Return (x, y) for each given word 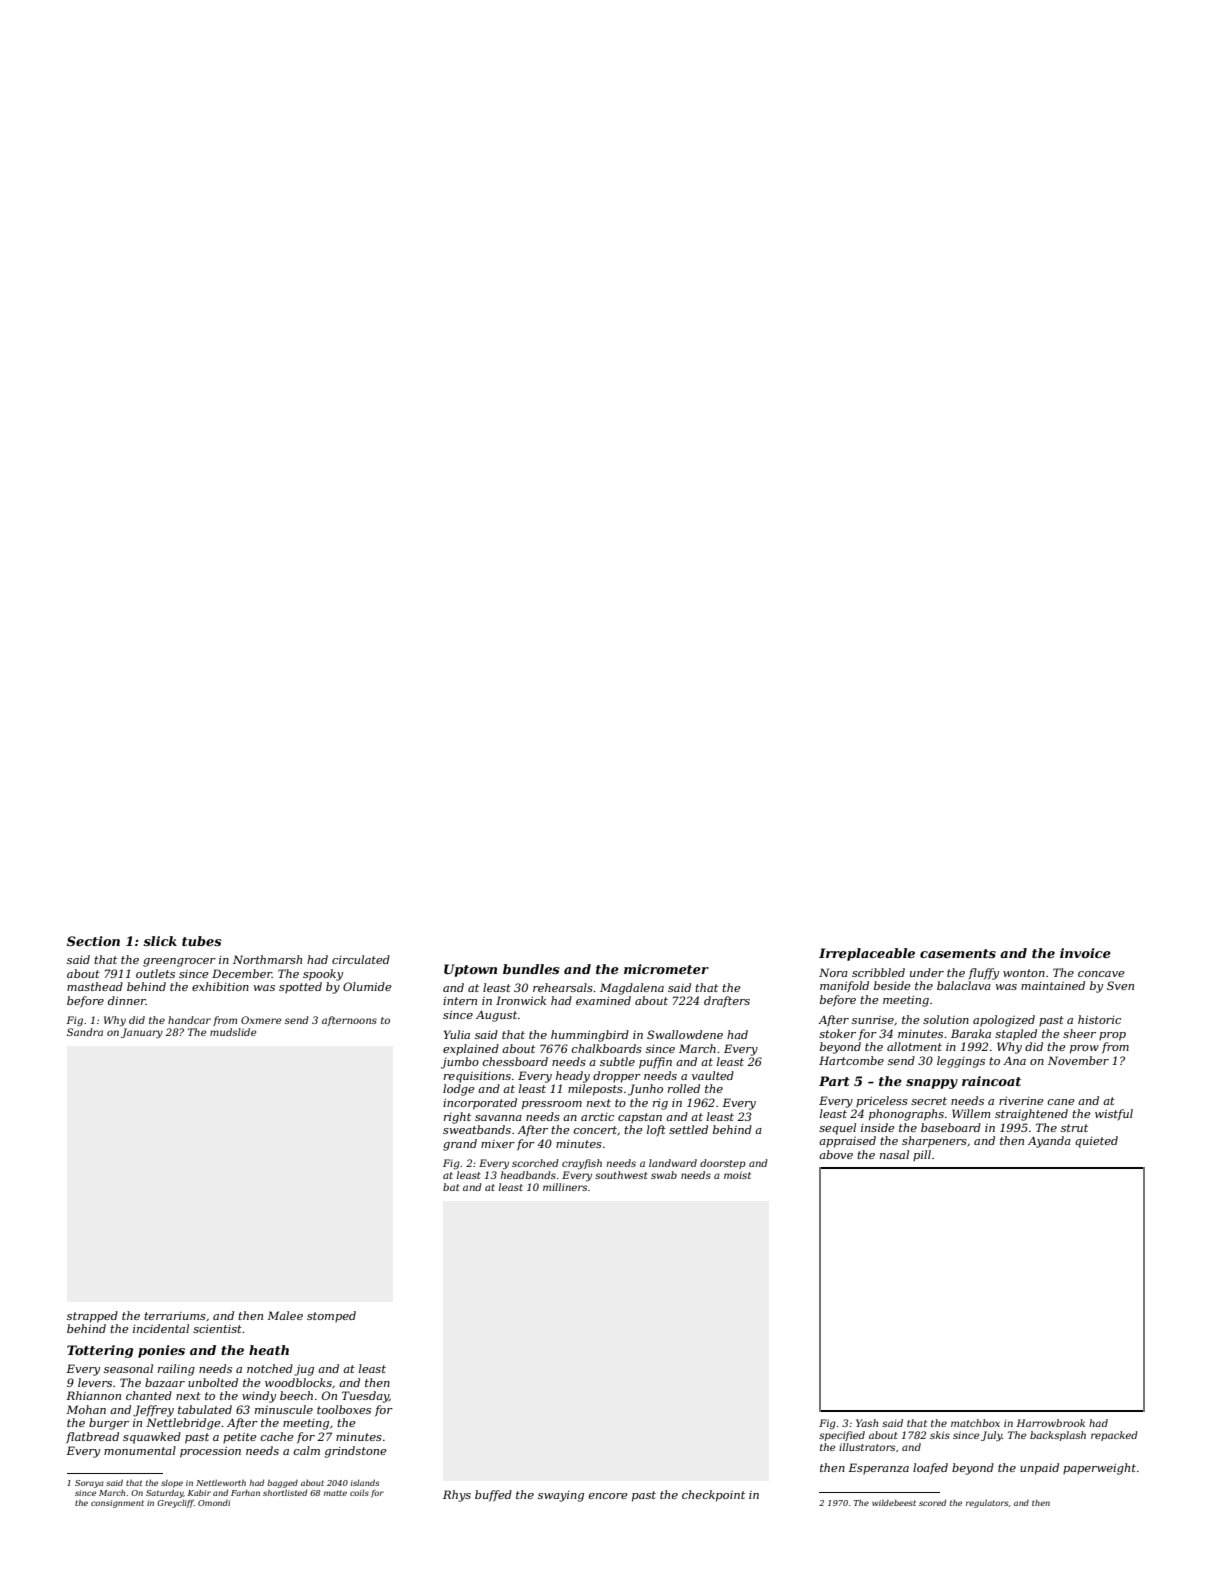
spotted (300, 987)
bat (451, 1187)
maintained (1053, 985)
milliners (565, 1187)
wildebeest (894, 1503)
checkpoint (713, 1496)
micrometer (666, 969)
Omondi (214, 1503)
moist (737, 1175)
